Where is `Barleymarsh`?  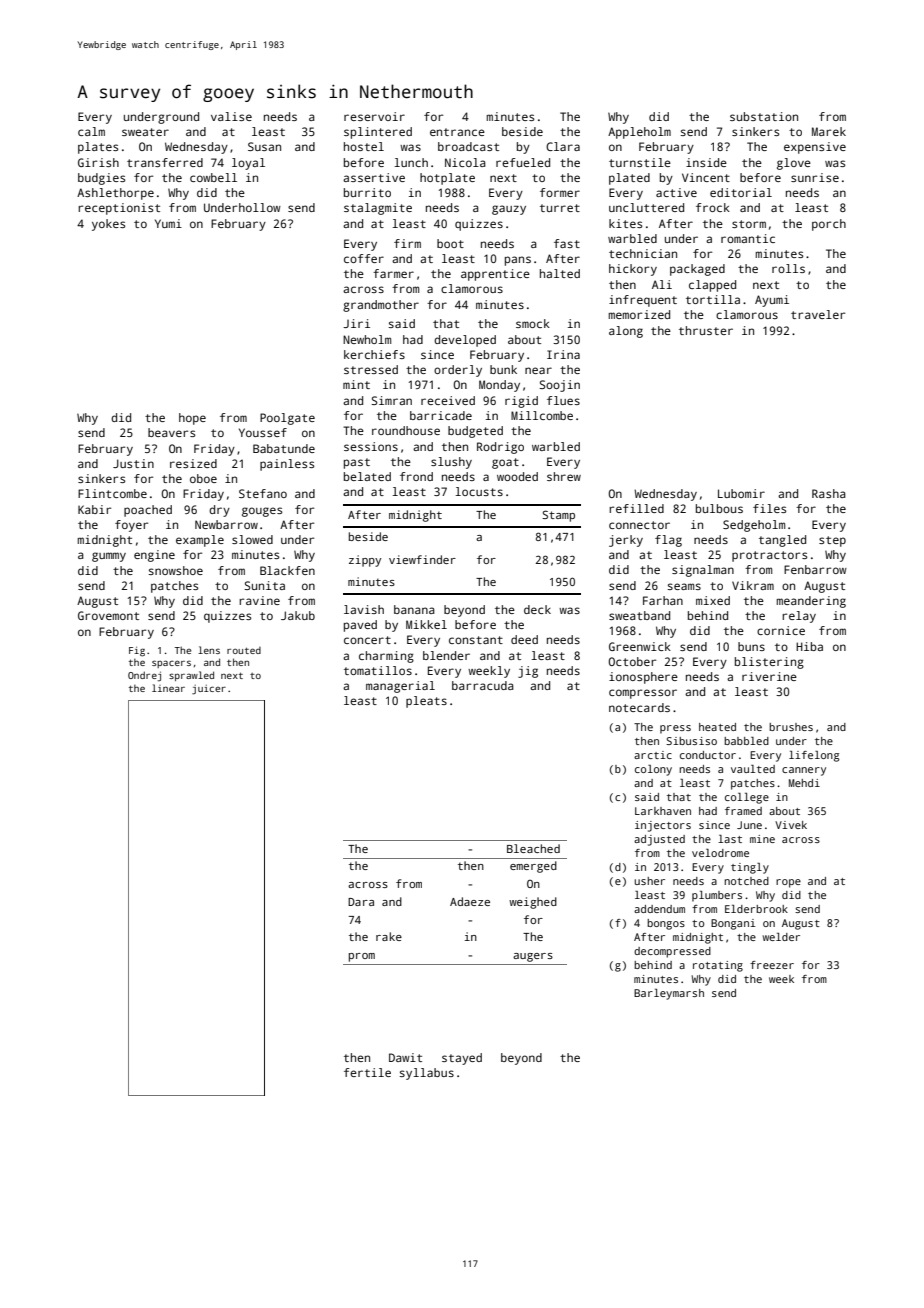
Barleymarsh is located at coordinates (669, 994).
